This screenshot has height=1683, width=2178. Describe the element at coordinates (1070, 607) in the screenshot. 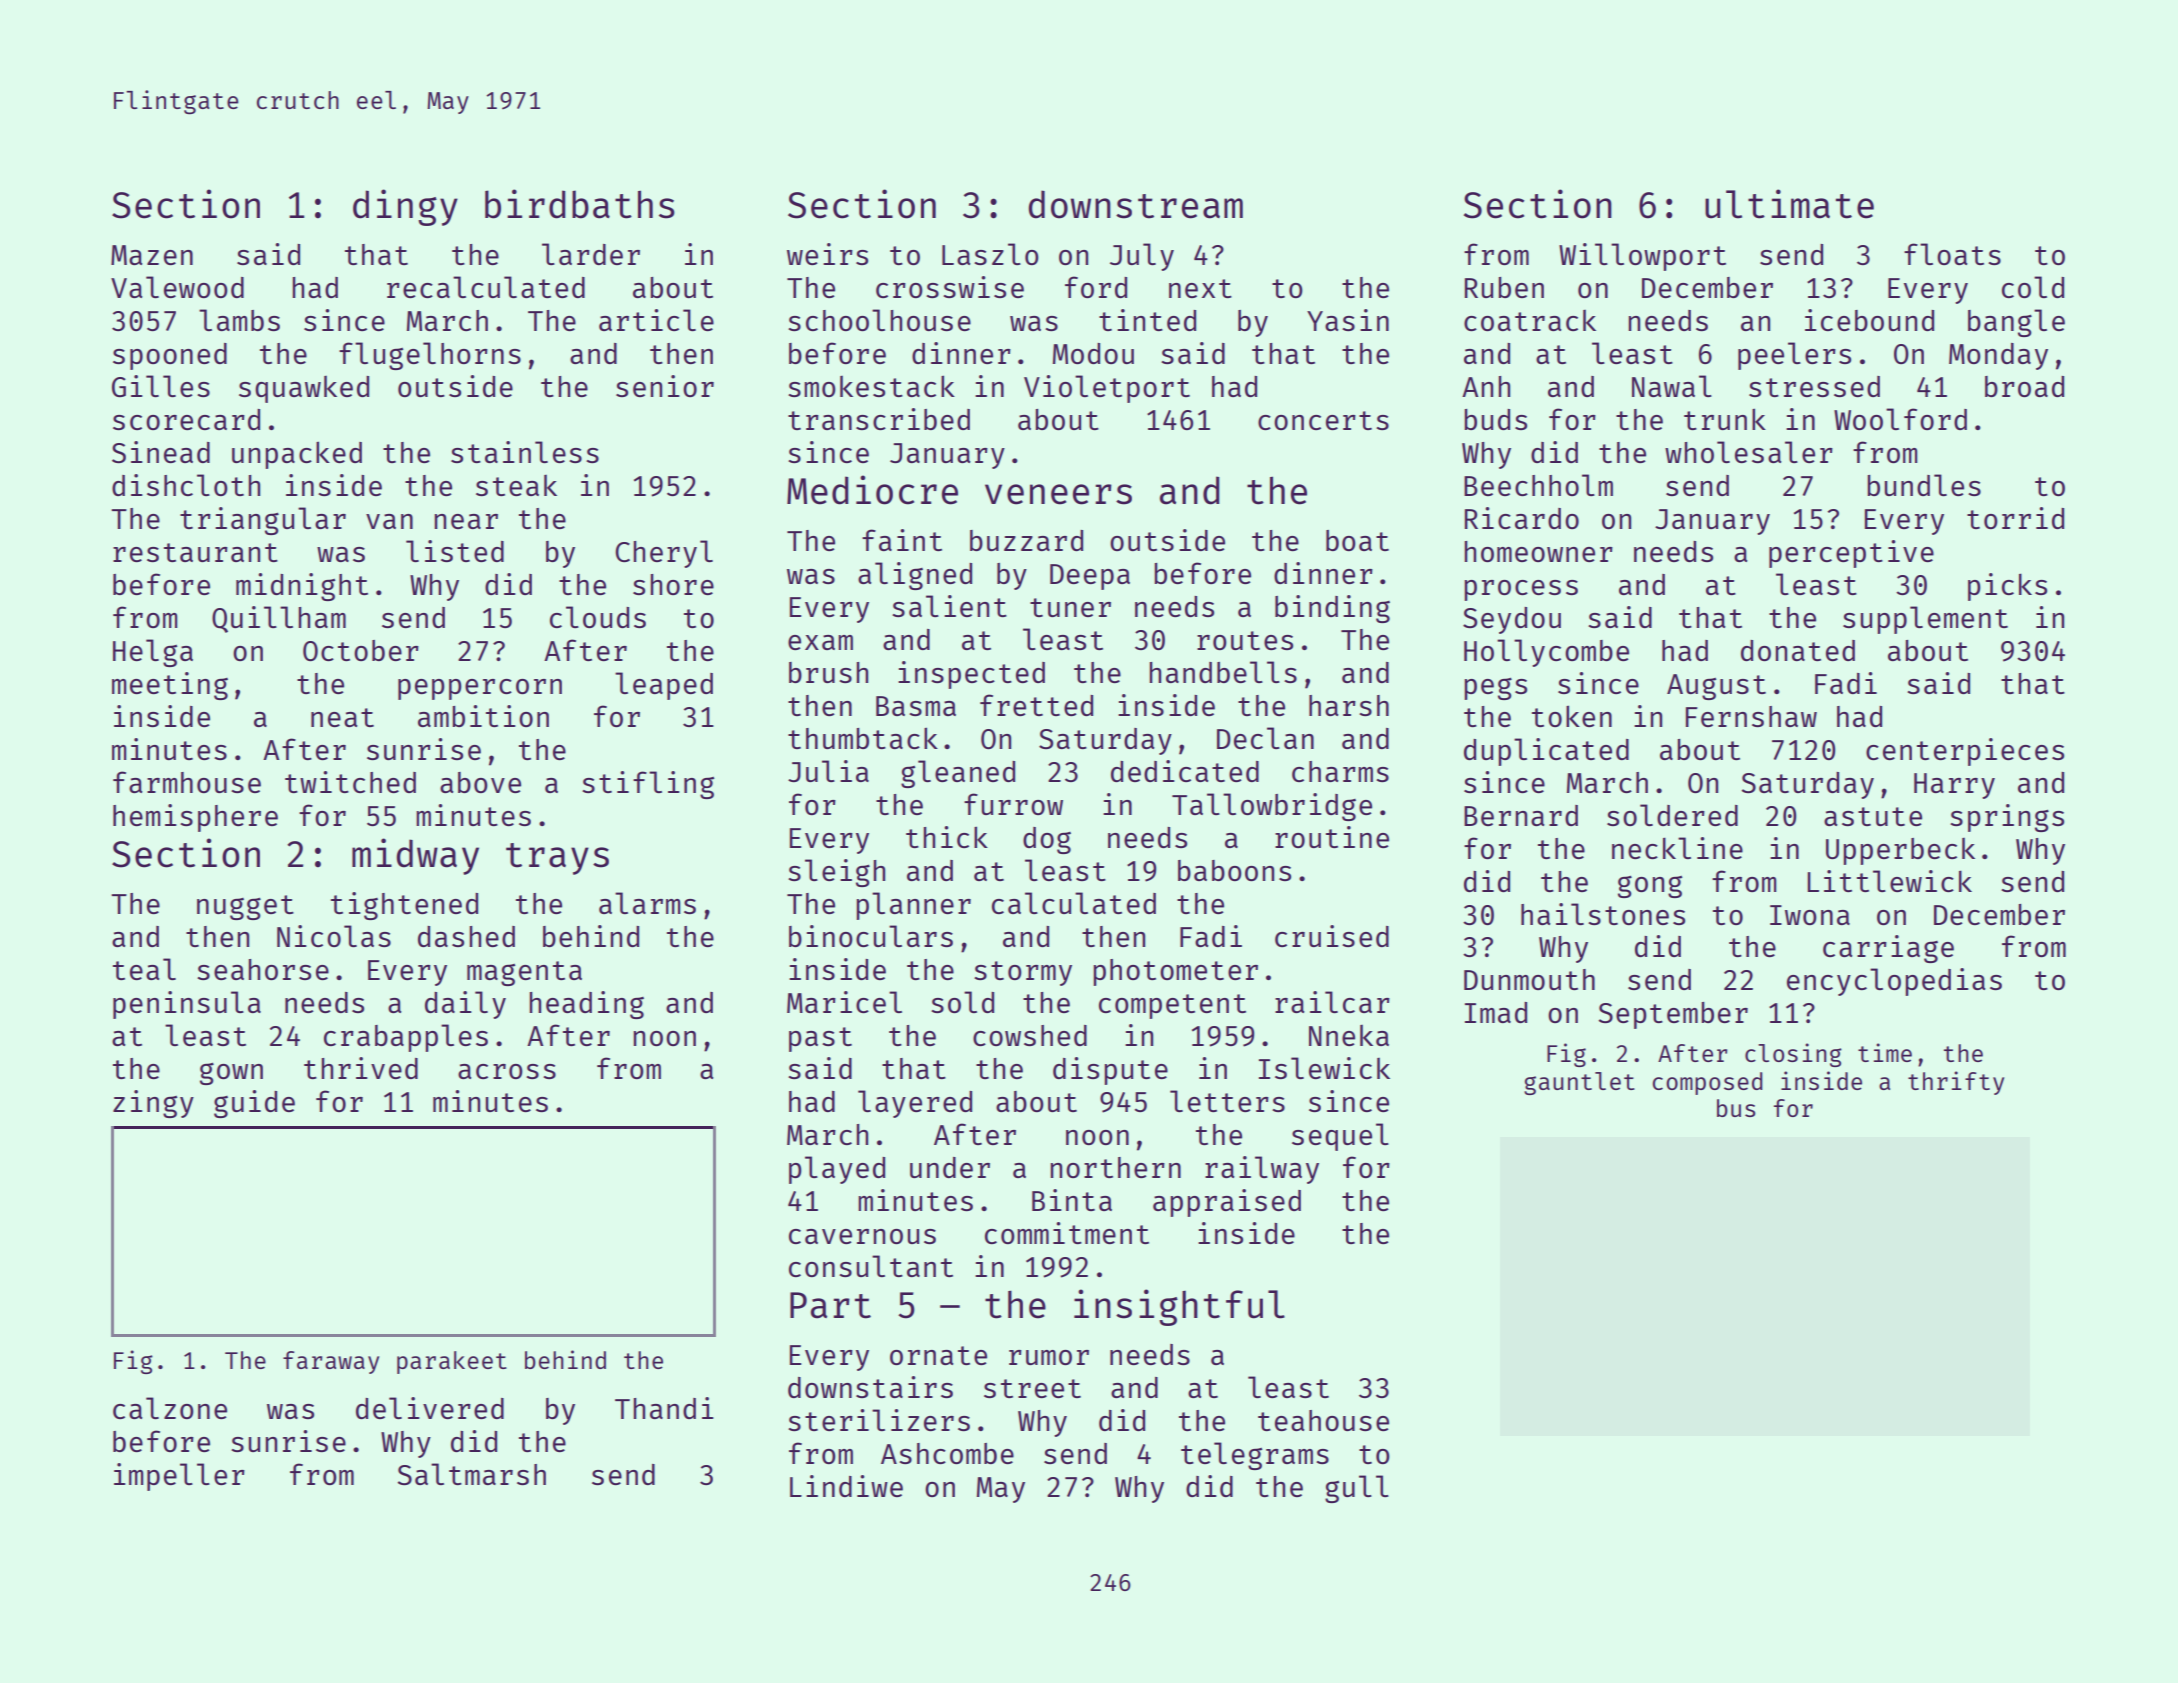

I see `tuner` at that location.
